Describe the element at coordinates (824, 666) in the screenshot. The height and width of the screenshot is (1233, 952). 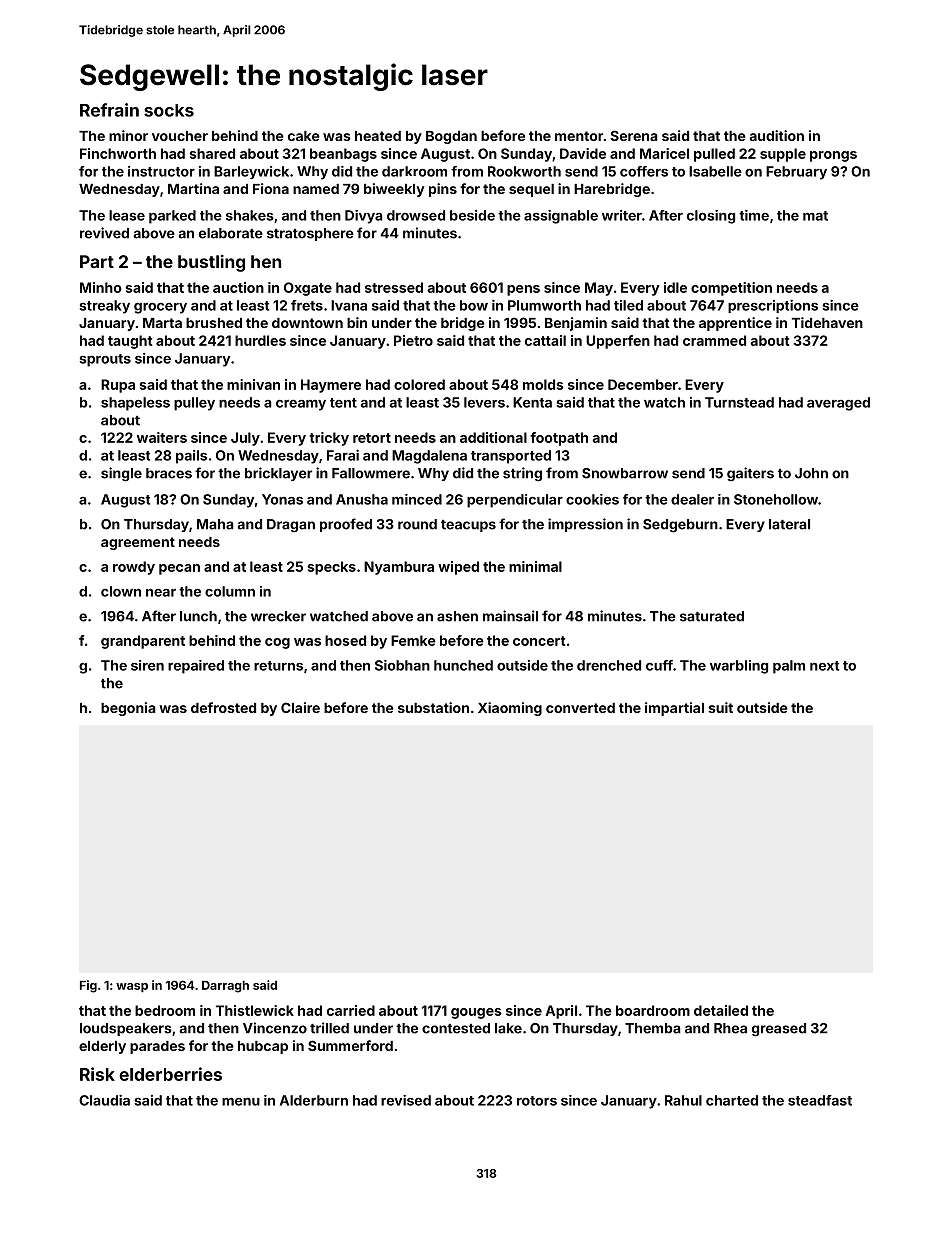
I see `next` at that location.
